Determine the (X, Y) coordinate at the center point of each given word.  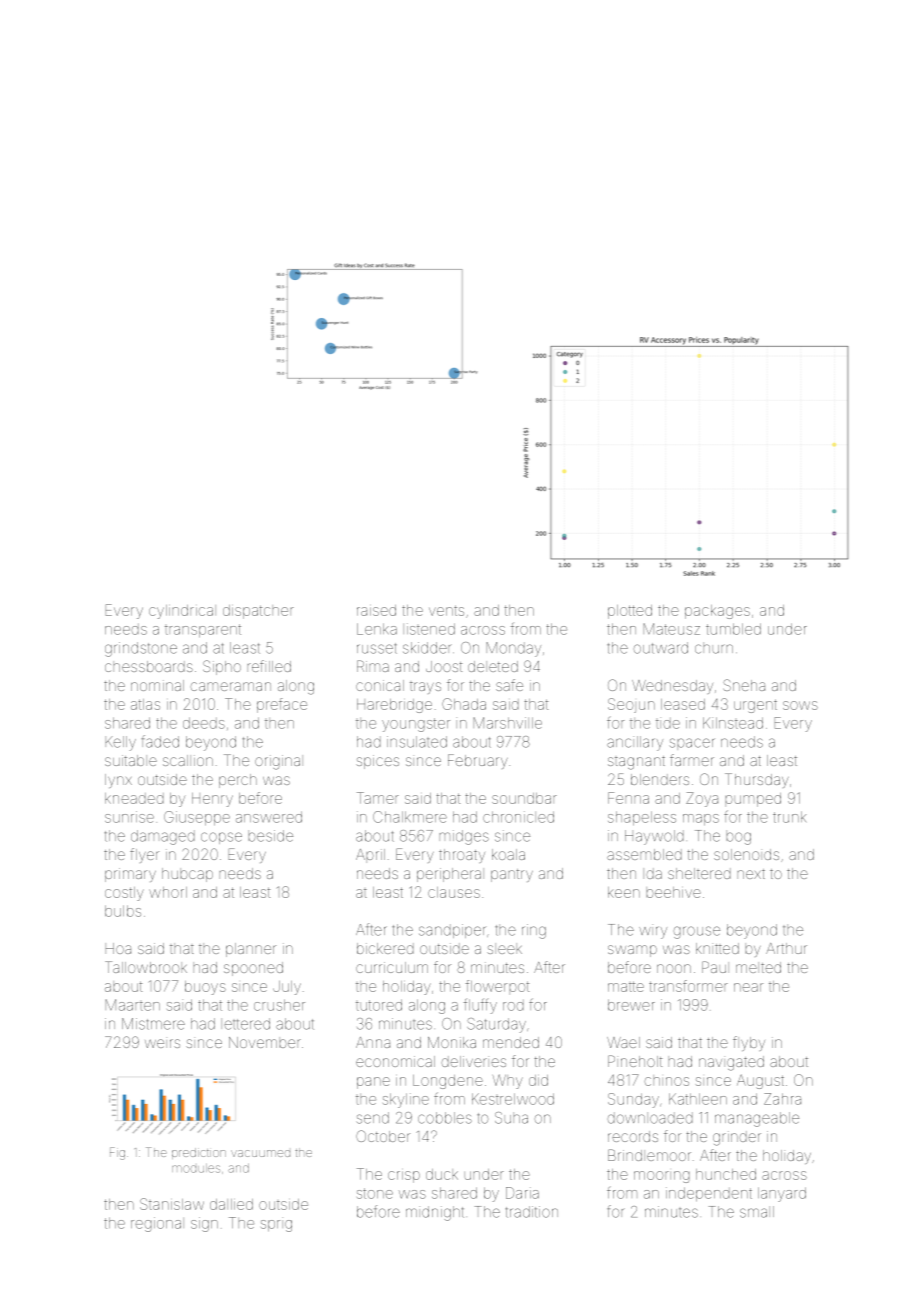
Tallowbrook (146, 967)
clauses (454, 892)
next (751, 874)
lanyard (782, 1194)
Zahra (782, 1099)
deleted (493, 666)
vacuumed (260, 1153)
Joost (444, 666)
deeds (204, 723)
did (538, 1080)
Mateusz (671, 629)
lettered (245, 1024)
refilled (269, 666)
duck (442, 1174)
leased (683, 704)
